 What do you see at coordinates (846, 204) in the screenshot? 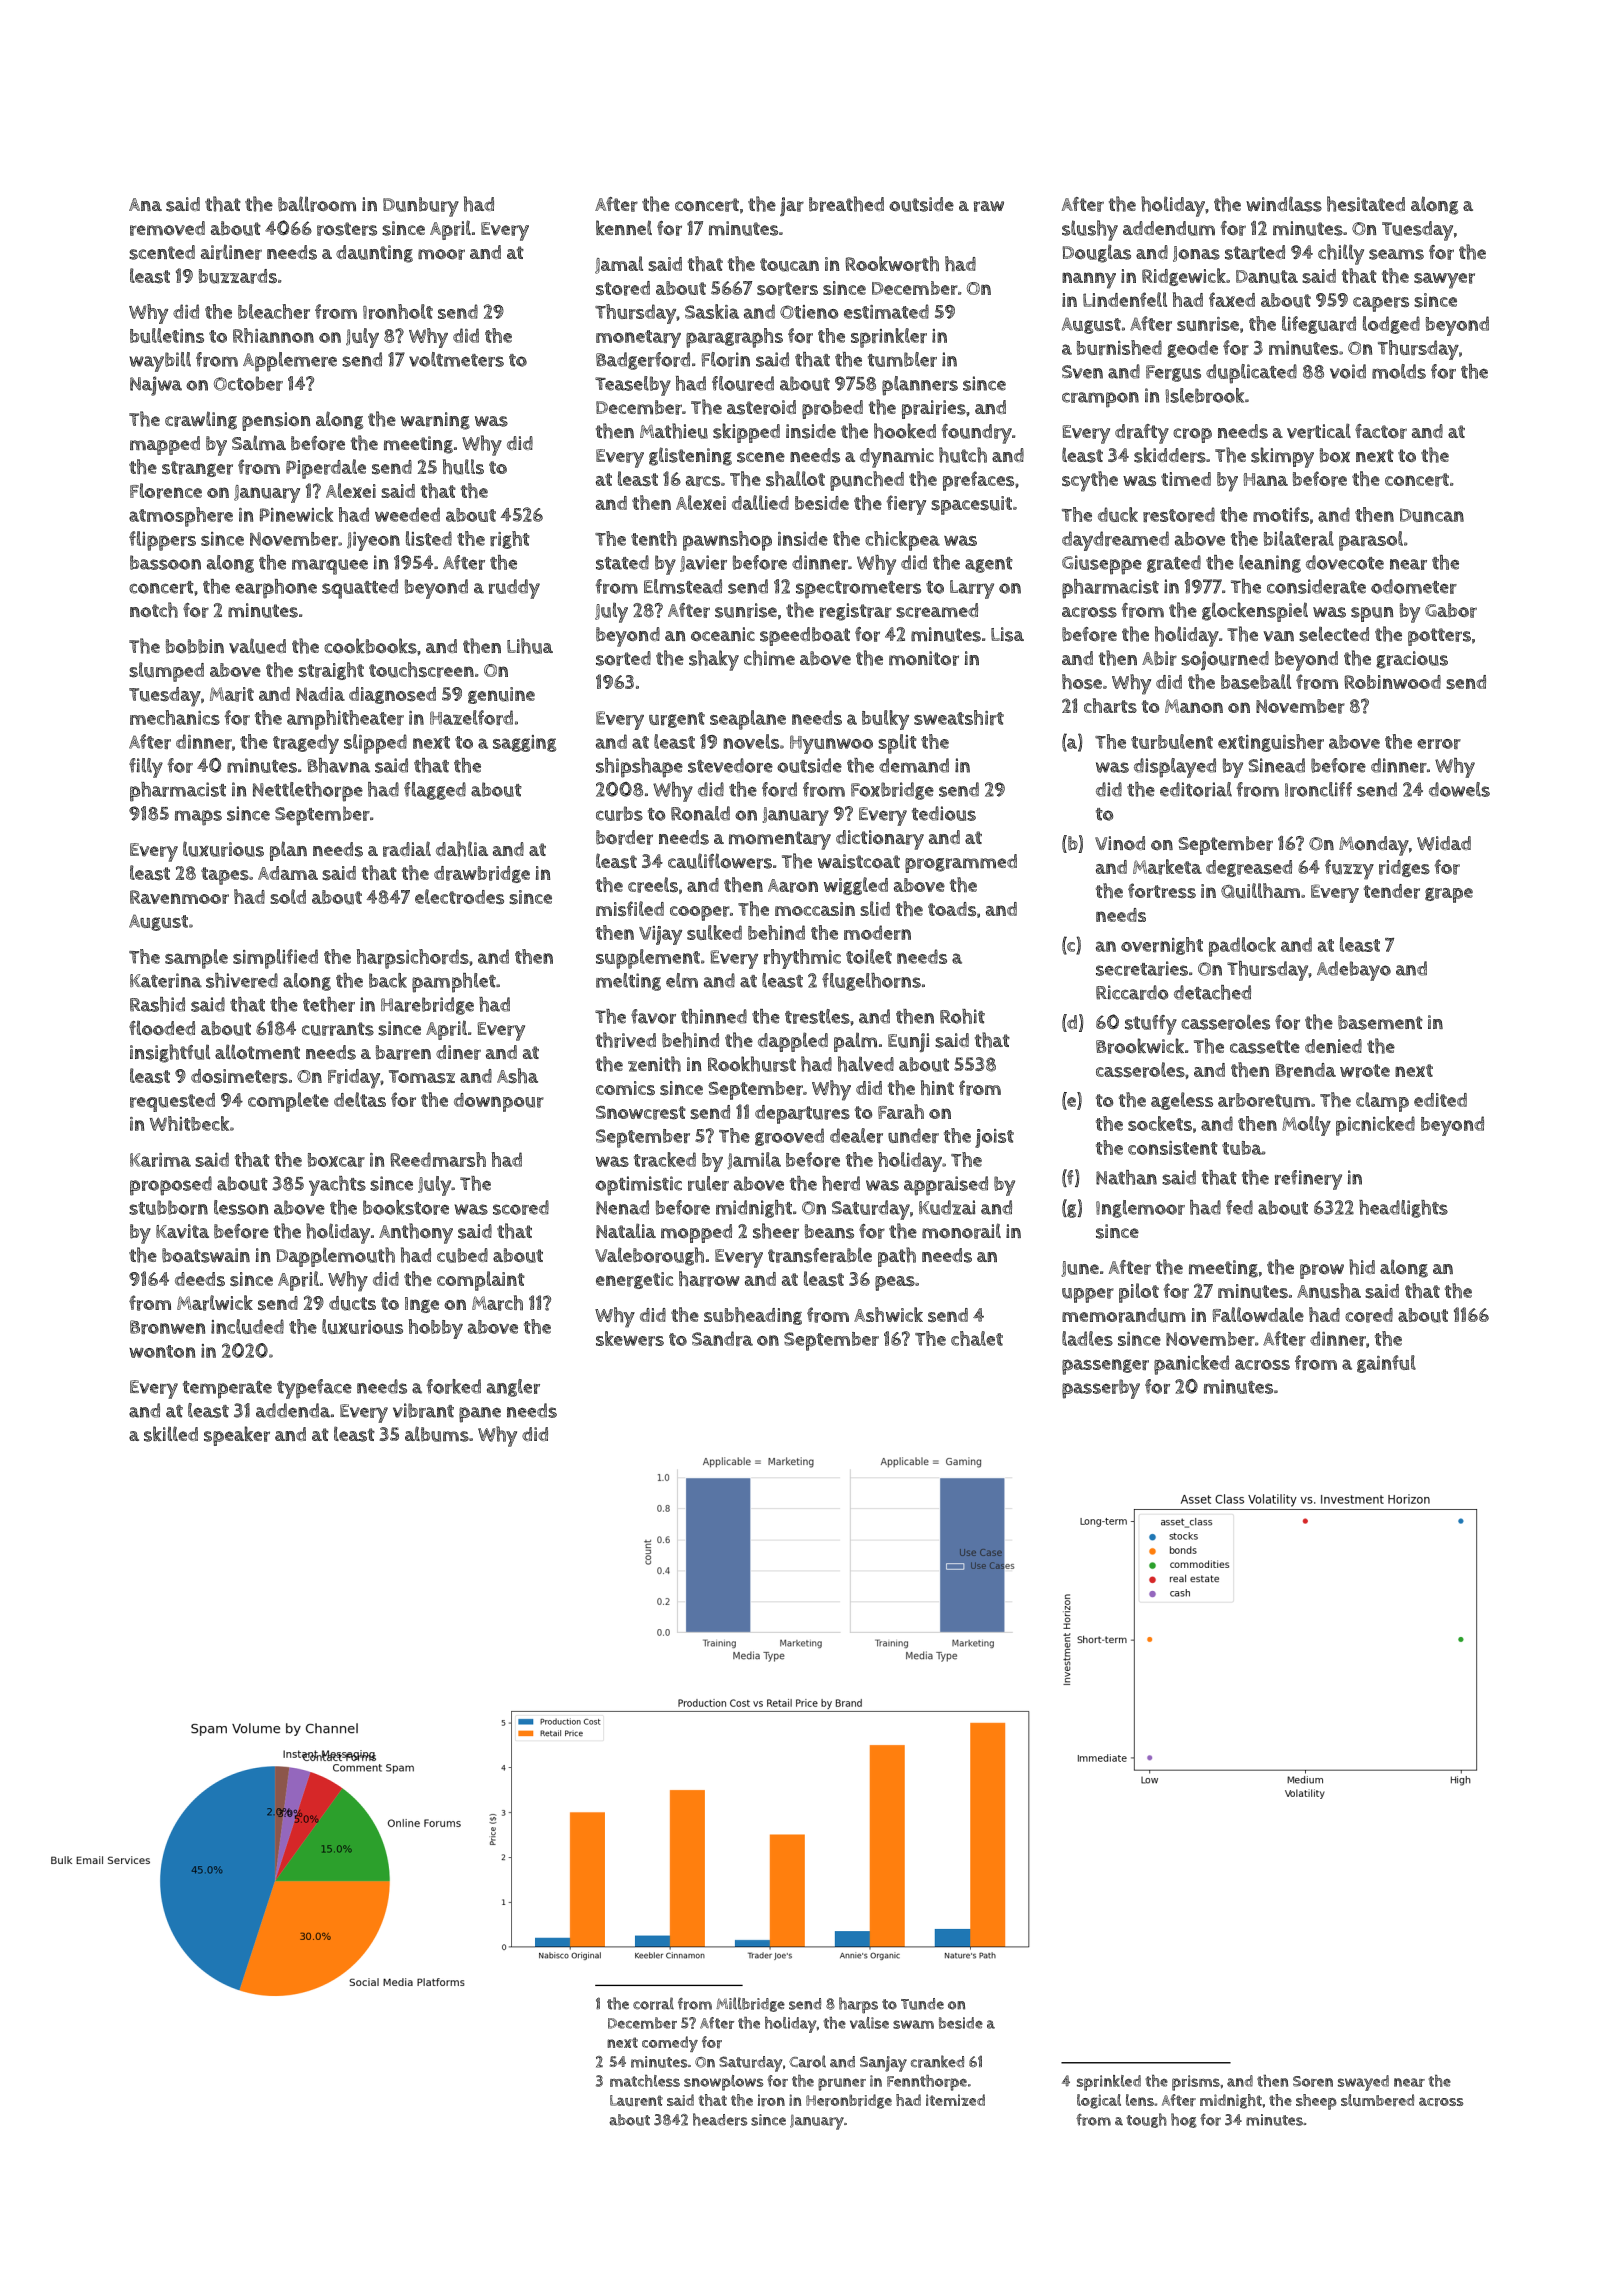
I see `breathed` at bounding box center [846, 204].
